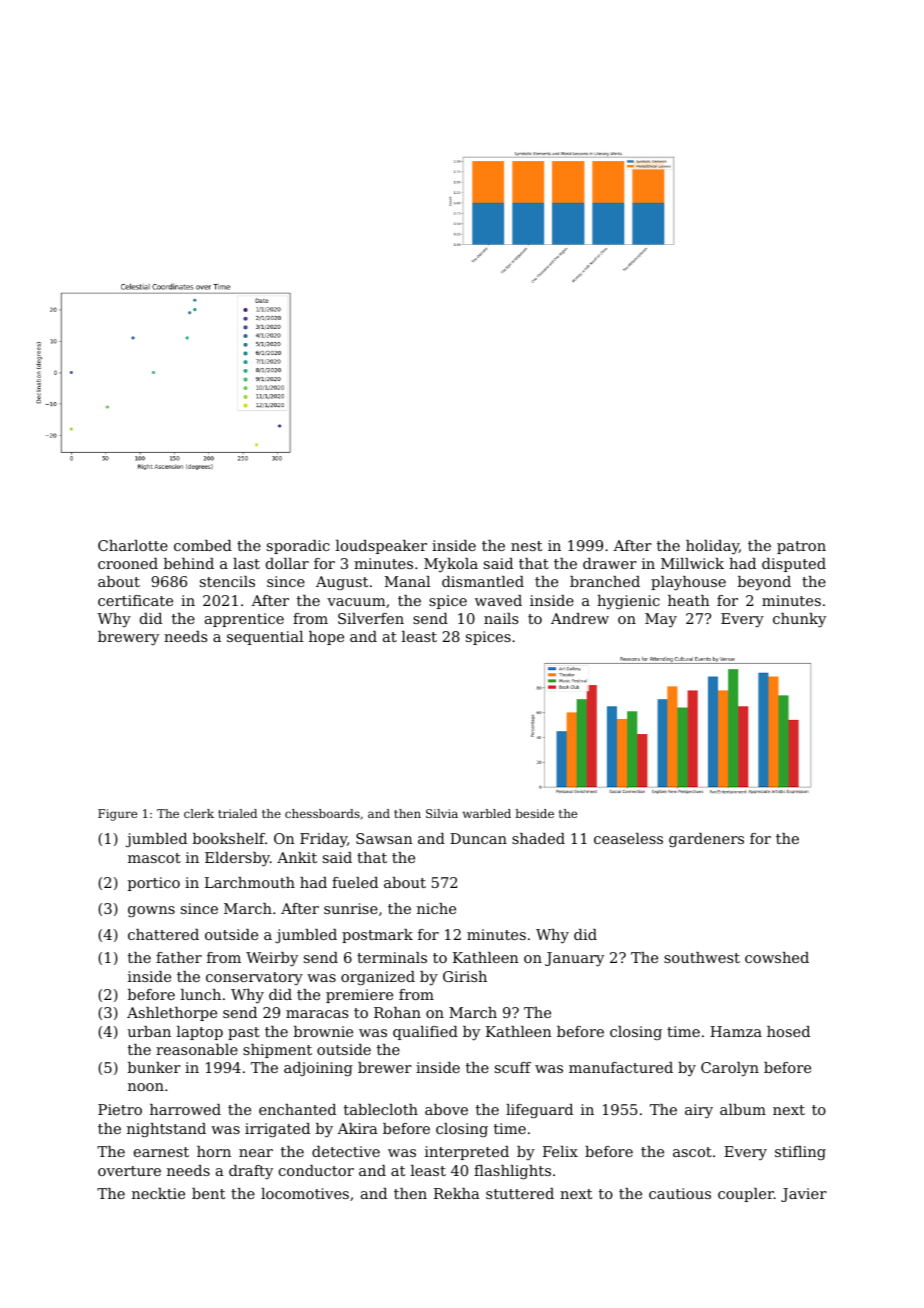  What do you see at coordinates (804, 1195) in the page?
I see `Javier` at bounding box center [804, 1195].
